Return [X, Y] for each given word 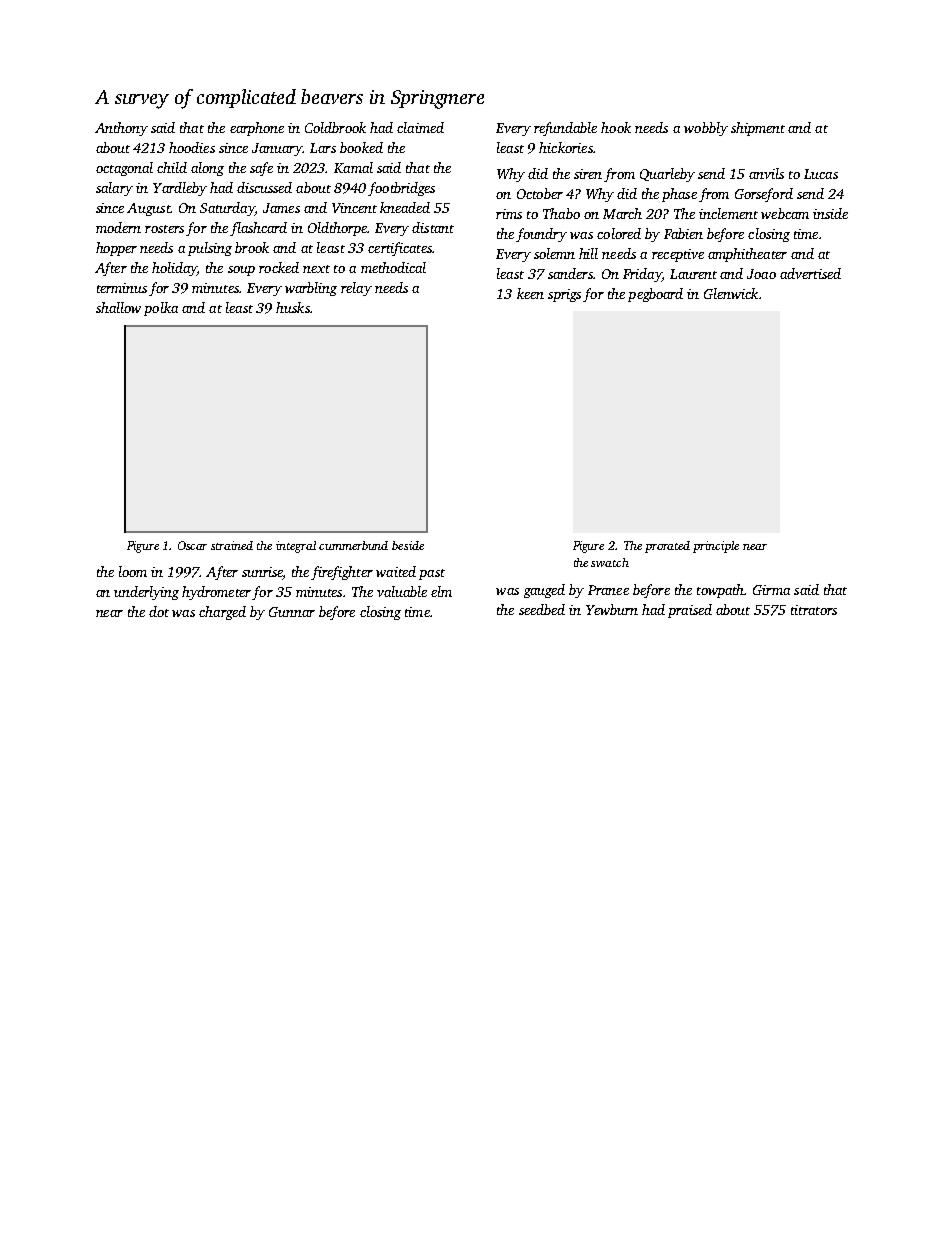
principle [716, 547]
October [540, 193]
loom [133, 571]
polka [161, 309]
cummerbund [353, 545]
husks [293, 307]
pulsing [210, 249]
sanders [570, 273]
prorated [667, 547]
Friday [642, 275]
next [316, 269]
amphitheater [747, 255]
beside [408, 545]
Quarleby [667, 175]
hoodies [192, 147]
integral [296, 547]
